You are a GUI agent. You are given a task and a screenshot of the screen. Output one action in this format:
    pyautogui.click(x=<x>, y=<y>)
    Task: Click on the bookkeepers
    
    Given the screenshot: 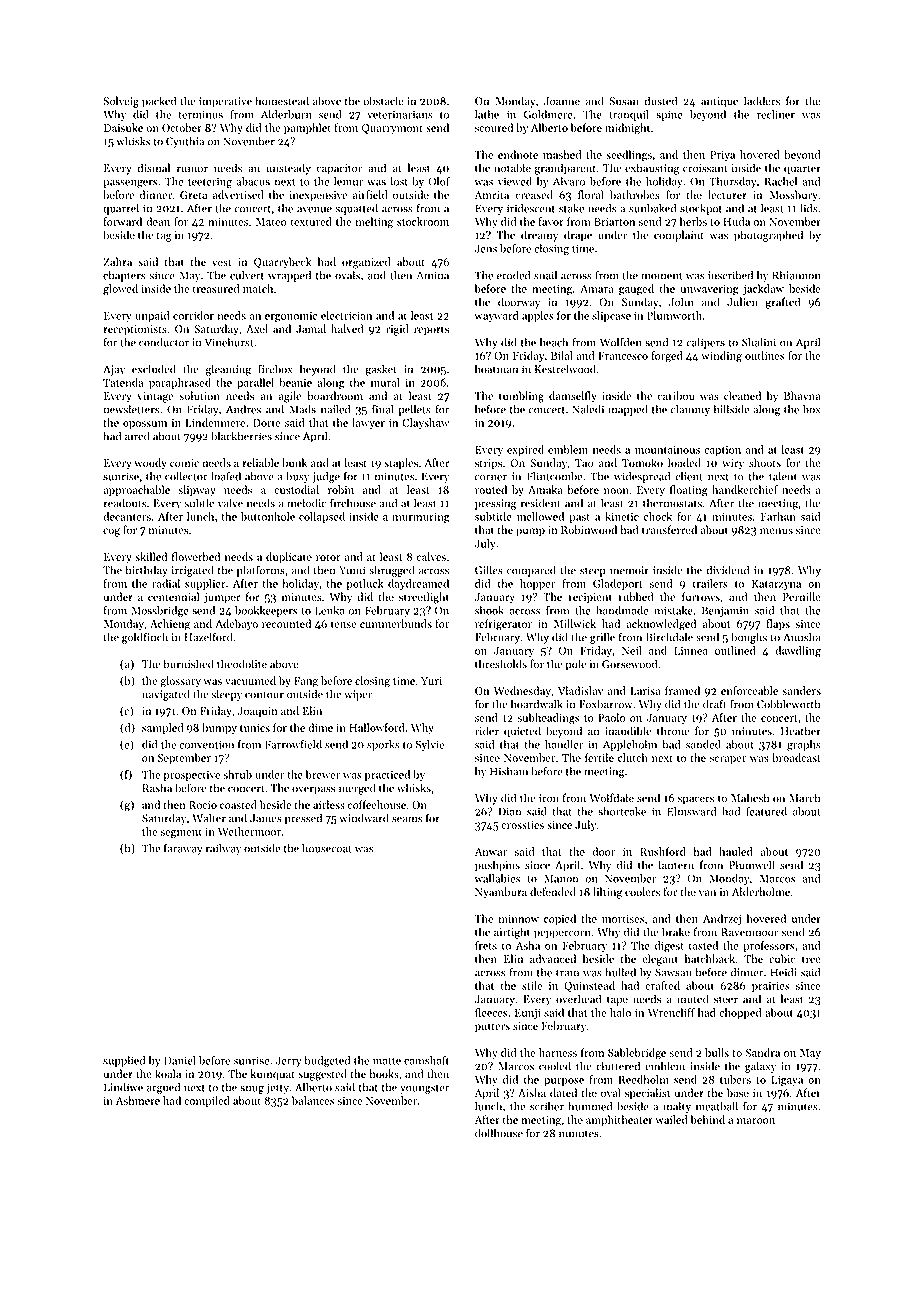 What is the action you would take?
    pyautogui.click(x=266, y=611)
